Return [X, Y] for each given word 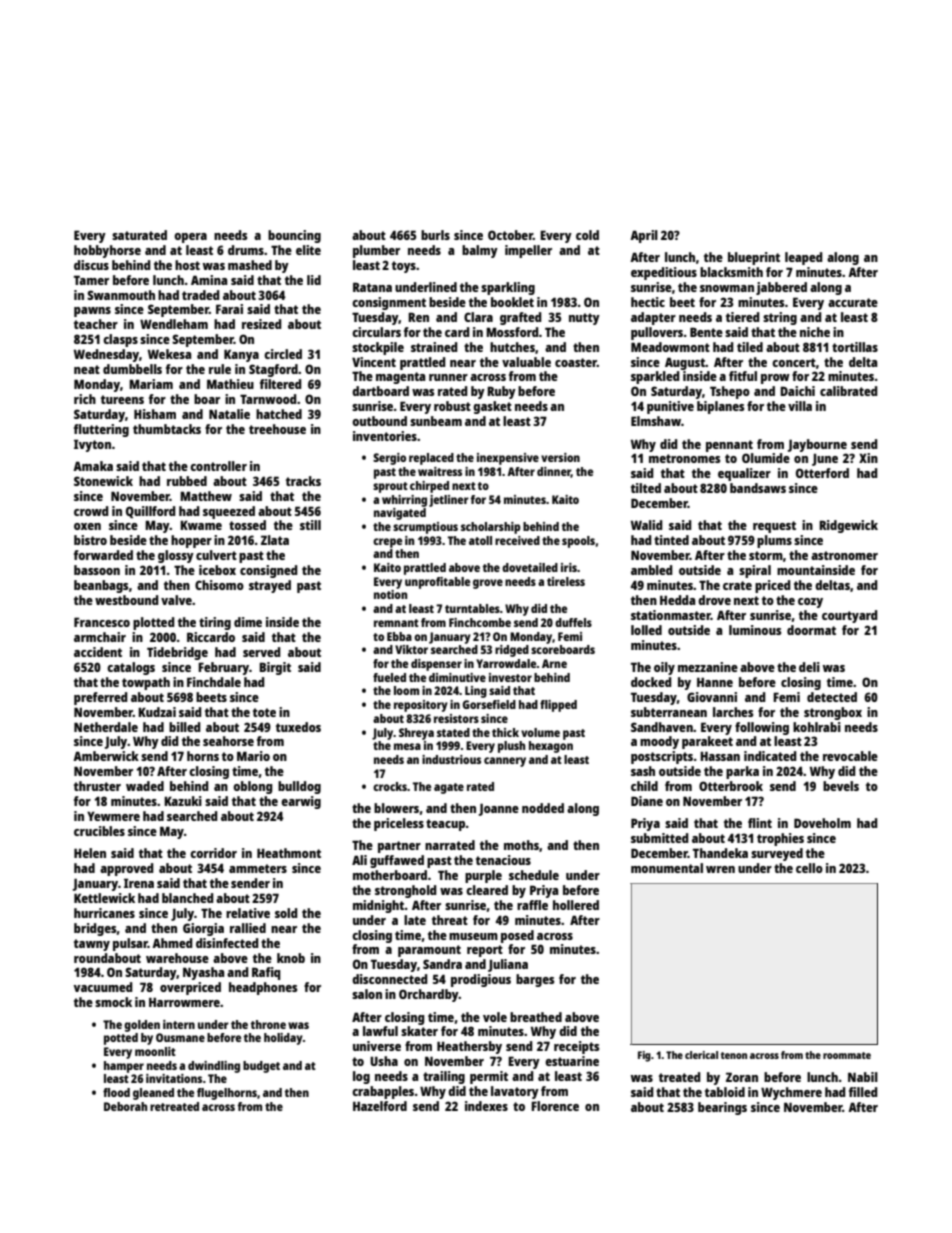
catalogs [131, 668]
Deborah [125, 1106]
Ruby [501, 392]
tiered [743, 317]
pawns [92, 312]
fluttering [101, 430]
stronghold [406, 891]
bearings [722, 1108]
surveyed [777, 854]
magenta [400, 378]
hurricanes [104, 913]
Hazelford [380, 1106]
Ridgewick [848, 526]
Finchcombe [480, 622]
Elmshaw [656, 421]
